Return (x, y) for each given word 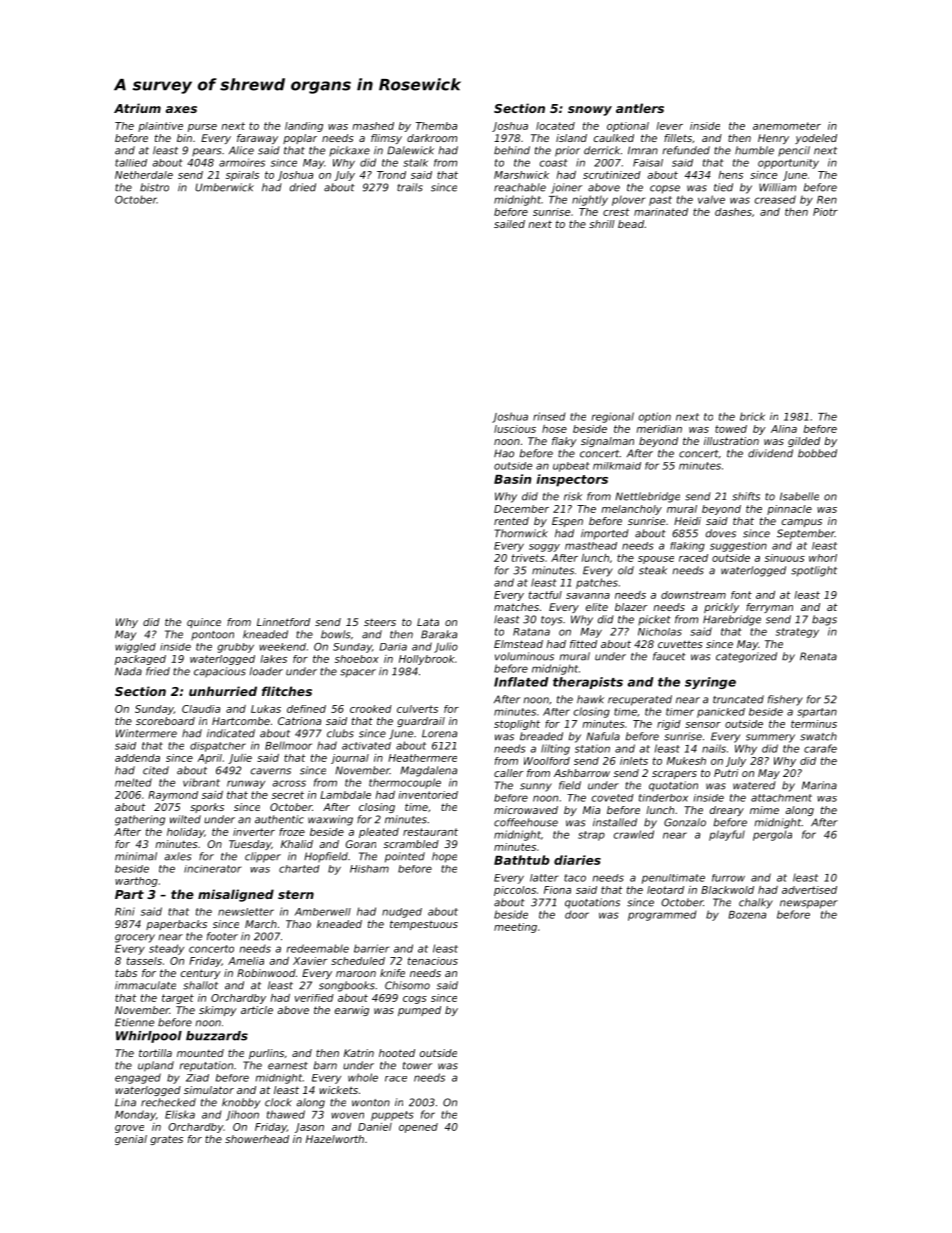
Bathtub (522, 860)
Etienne (134, 1022)
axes (181, 109)
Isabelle (799, 496)
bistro (154, 187)
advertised (809, 890)
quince (204, 623)
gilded (804, 442)
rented (511, 521)
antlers (640, 108)
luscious (515, 429)
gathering (140, 820)
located (555, 126)
